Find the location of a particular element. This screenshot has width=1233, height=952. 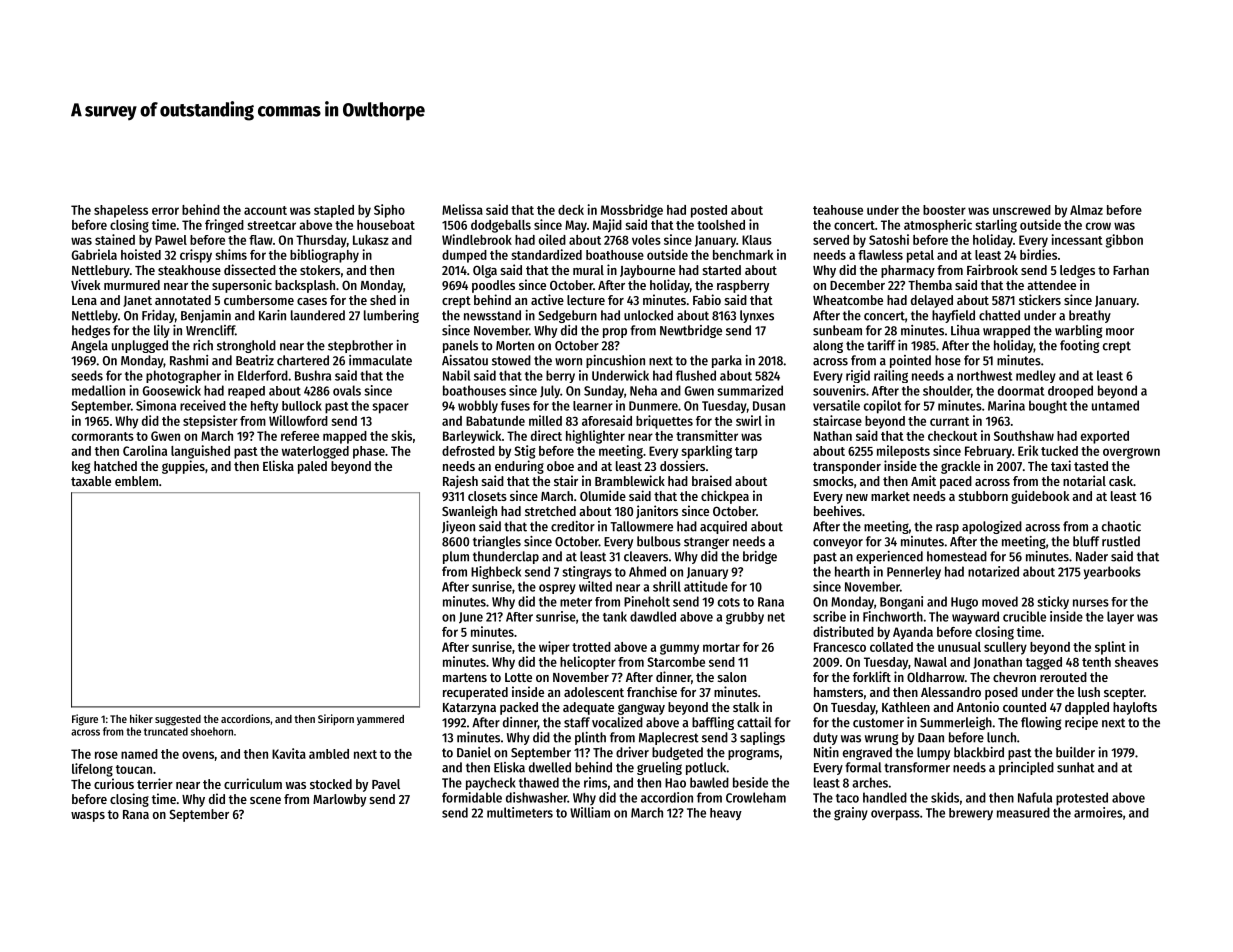

wiper is located at coordinates (554, 648).
